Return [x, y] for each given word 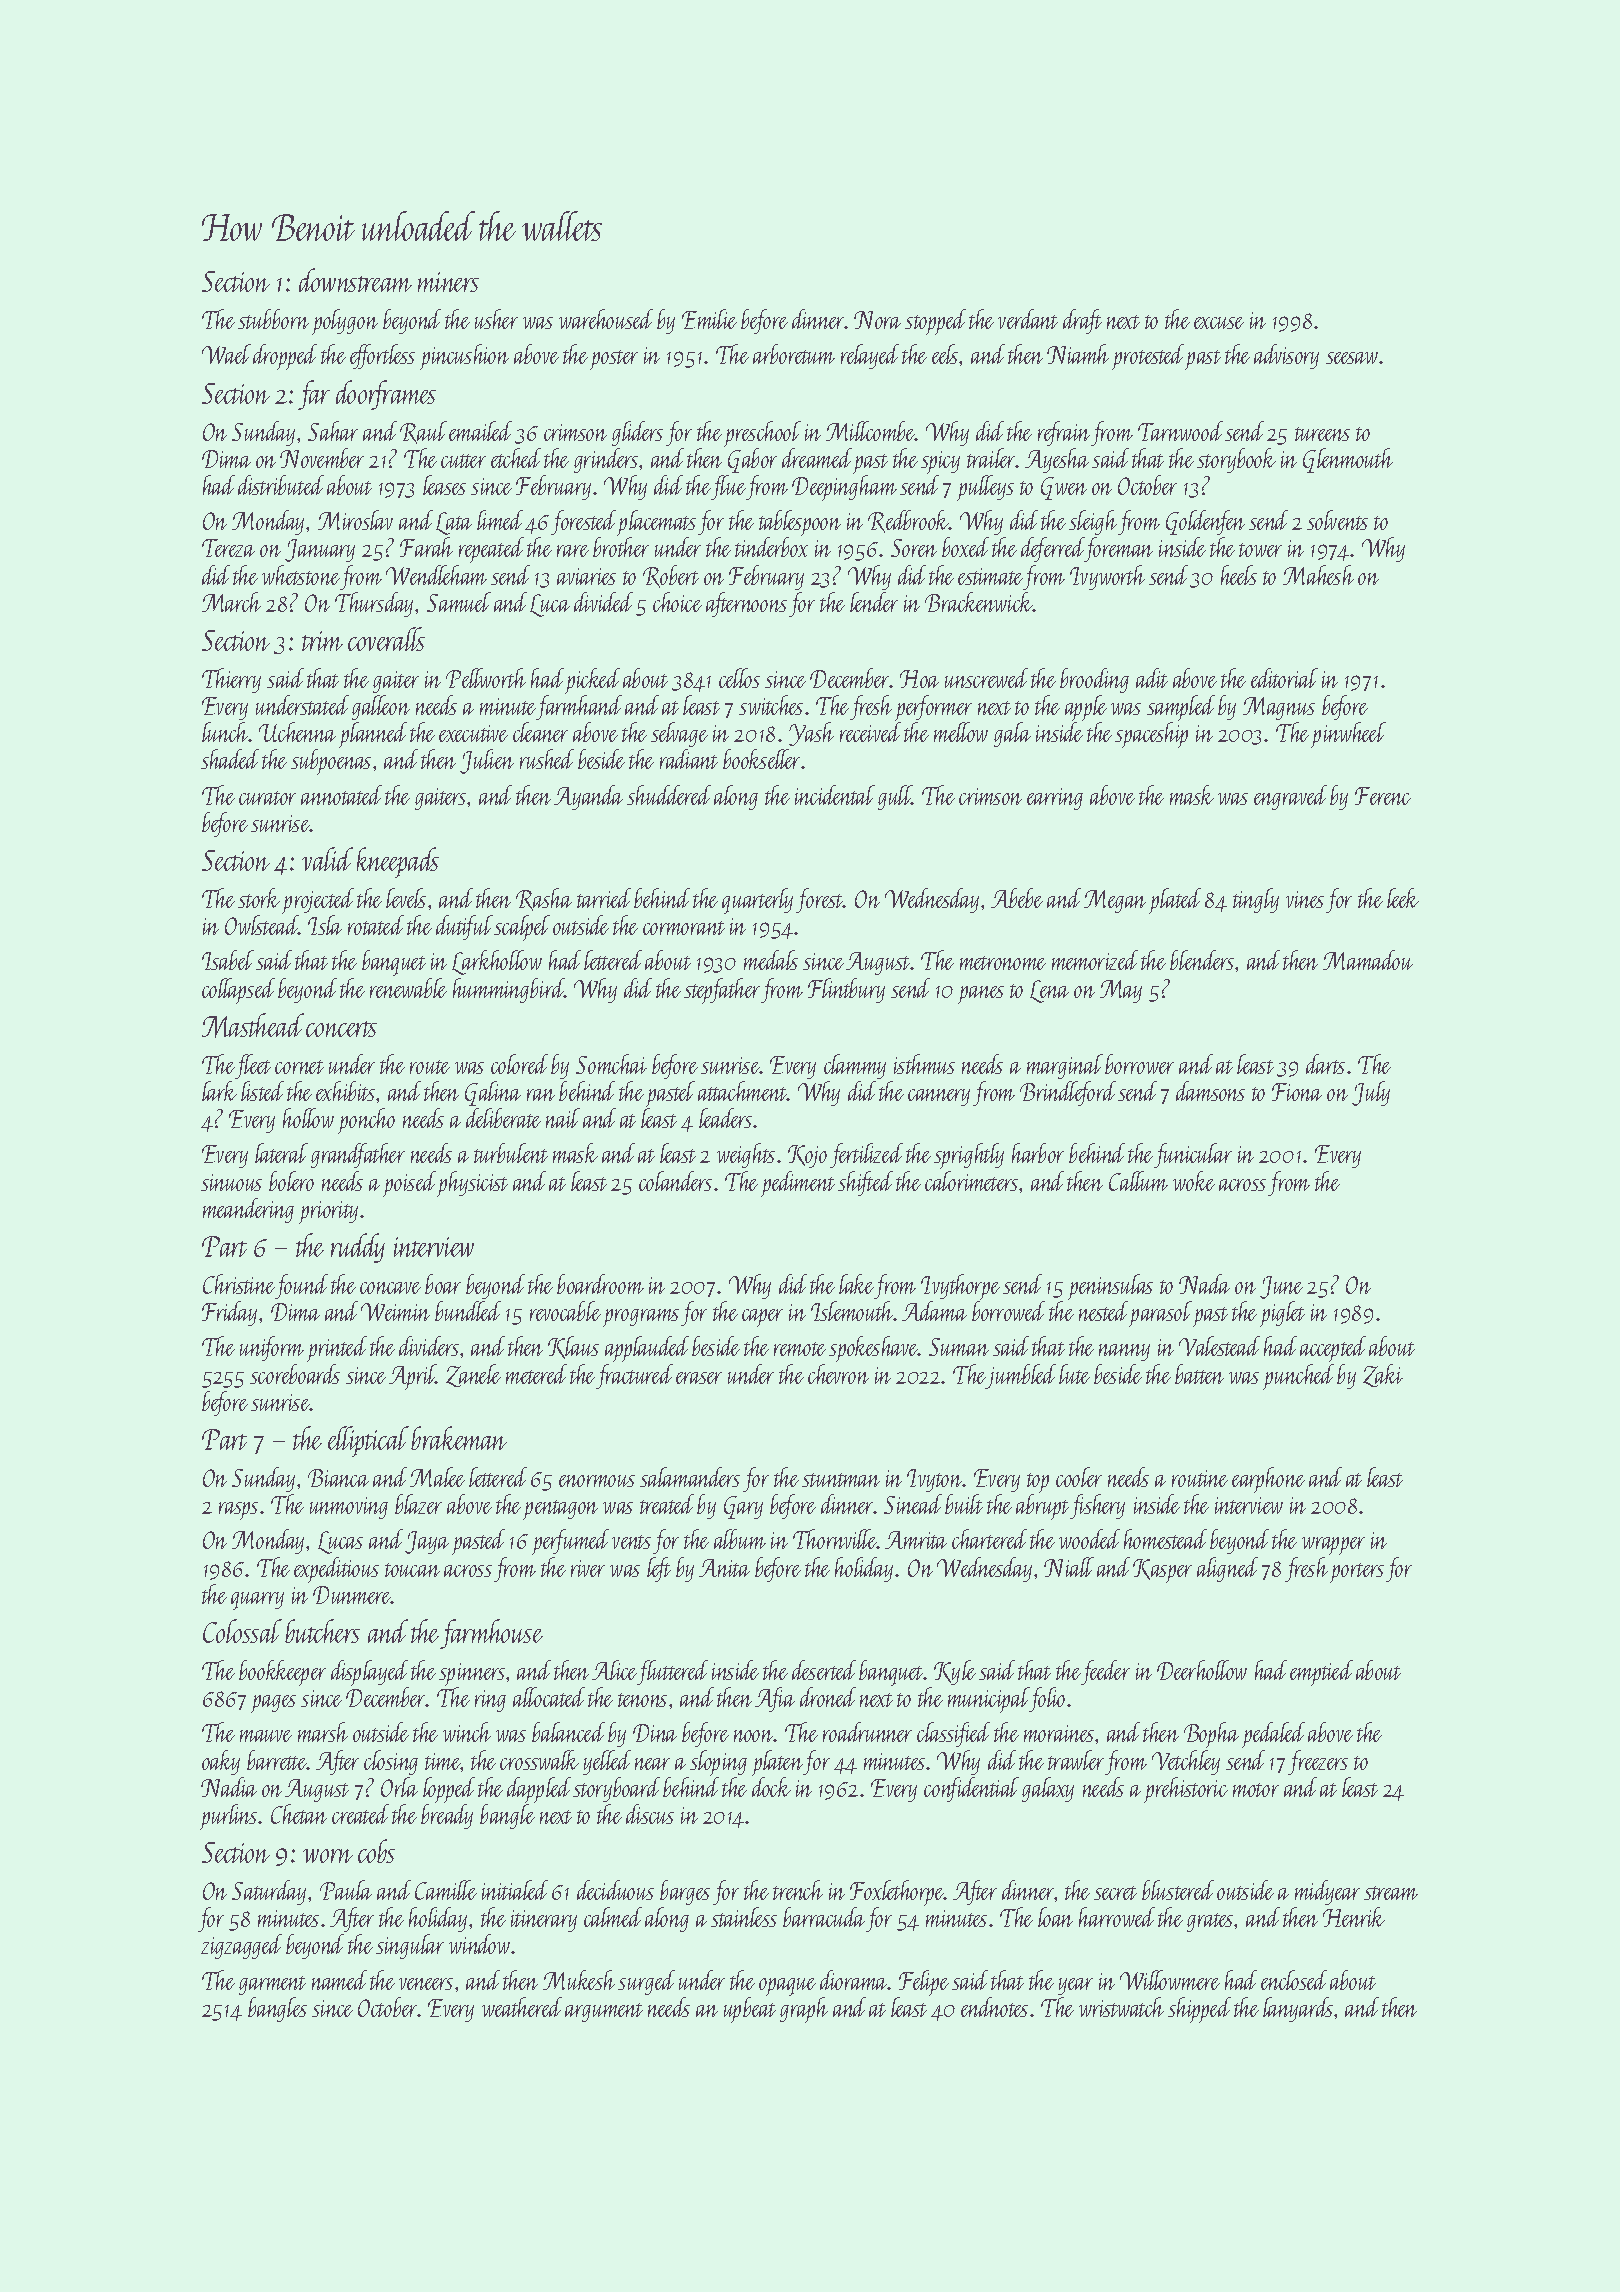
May [1121, 991]
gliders [637, 433]
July [1371, 1093]
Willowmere [1170, 1980]
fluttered [673, 1672]
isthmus [924, 1064]
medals [771, 960]
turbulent [511, 1153]
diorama [854, 1980]
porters [1357, 1573]
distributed [281, 485]
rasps [238, 1511]
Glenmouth [1348, 460]
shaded [230, 759]
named [339, 1980]
